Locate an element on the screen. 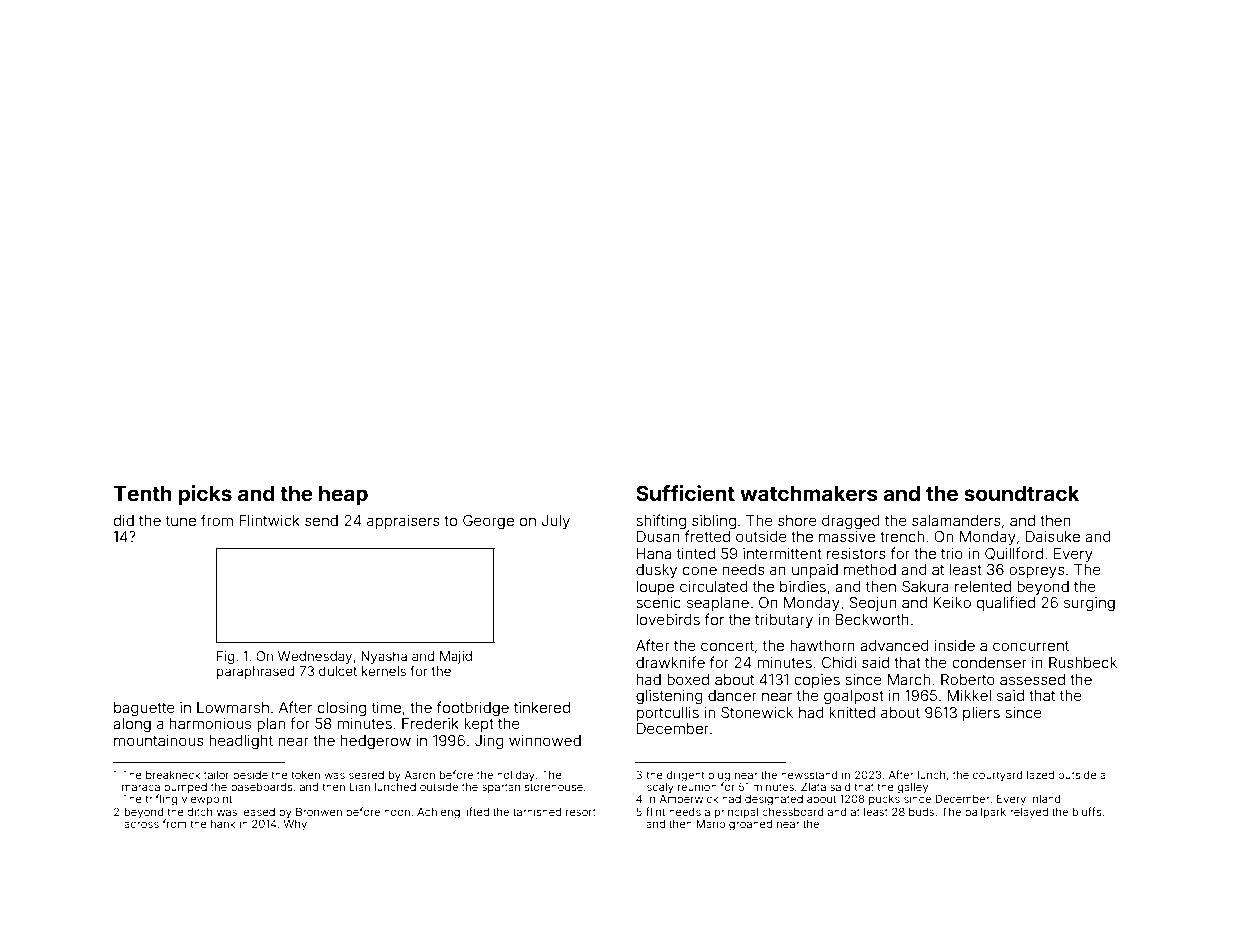 This screenshot has width=1233, height=952. knitted is located at coordinates (852, 712).
